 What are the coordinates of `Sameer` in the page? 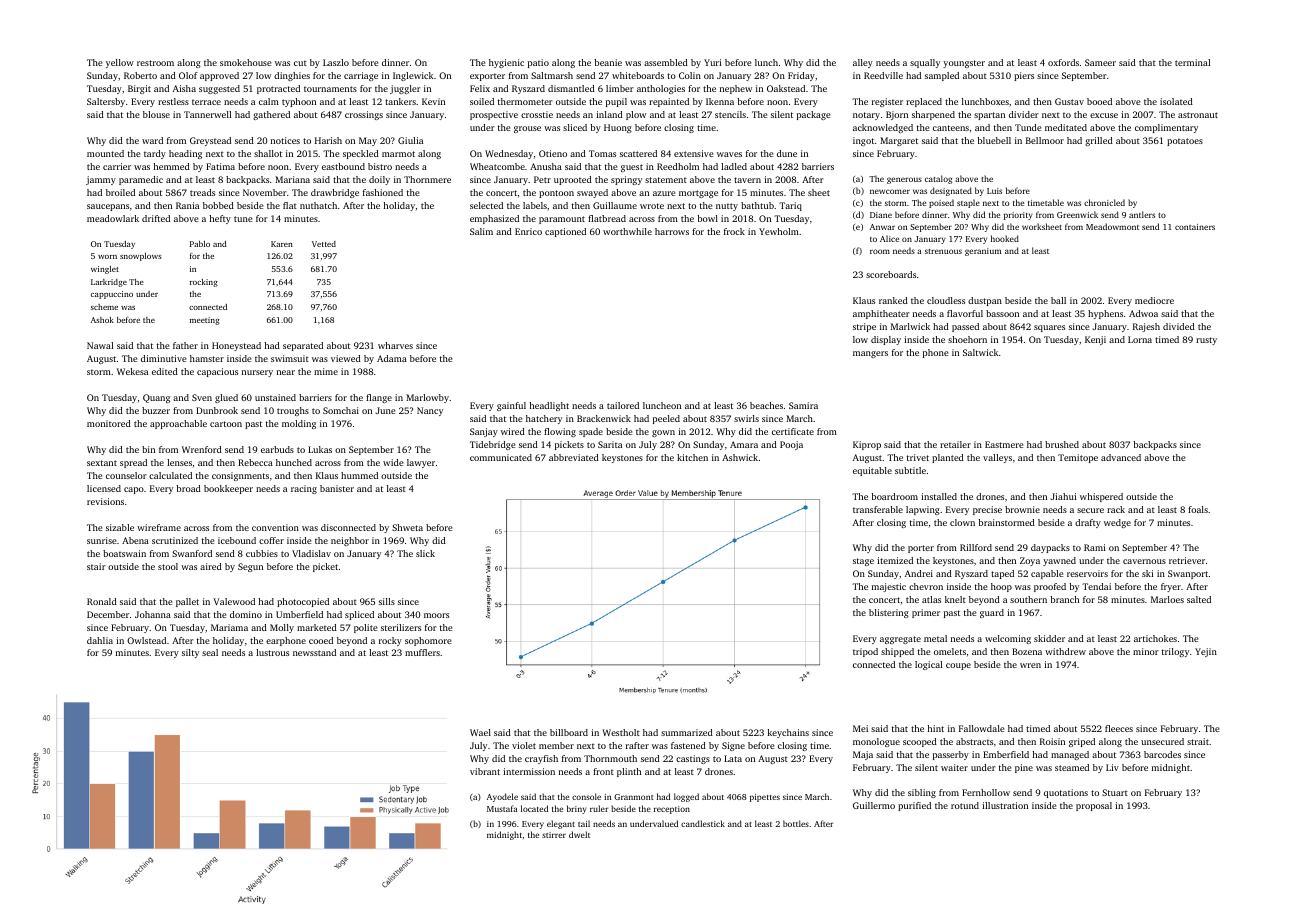 It's located at (1100, 62).
